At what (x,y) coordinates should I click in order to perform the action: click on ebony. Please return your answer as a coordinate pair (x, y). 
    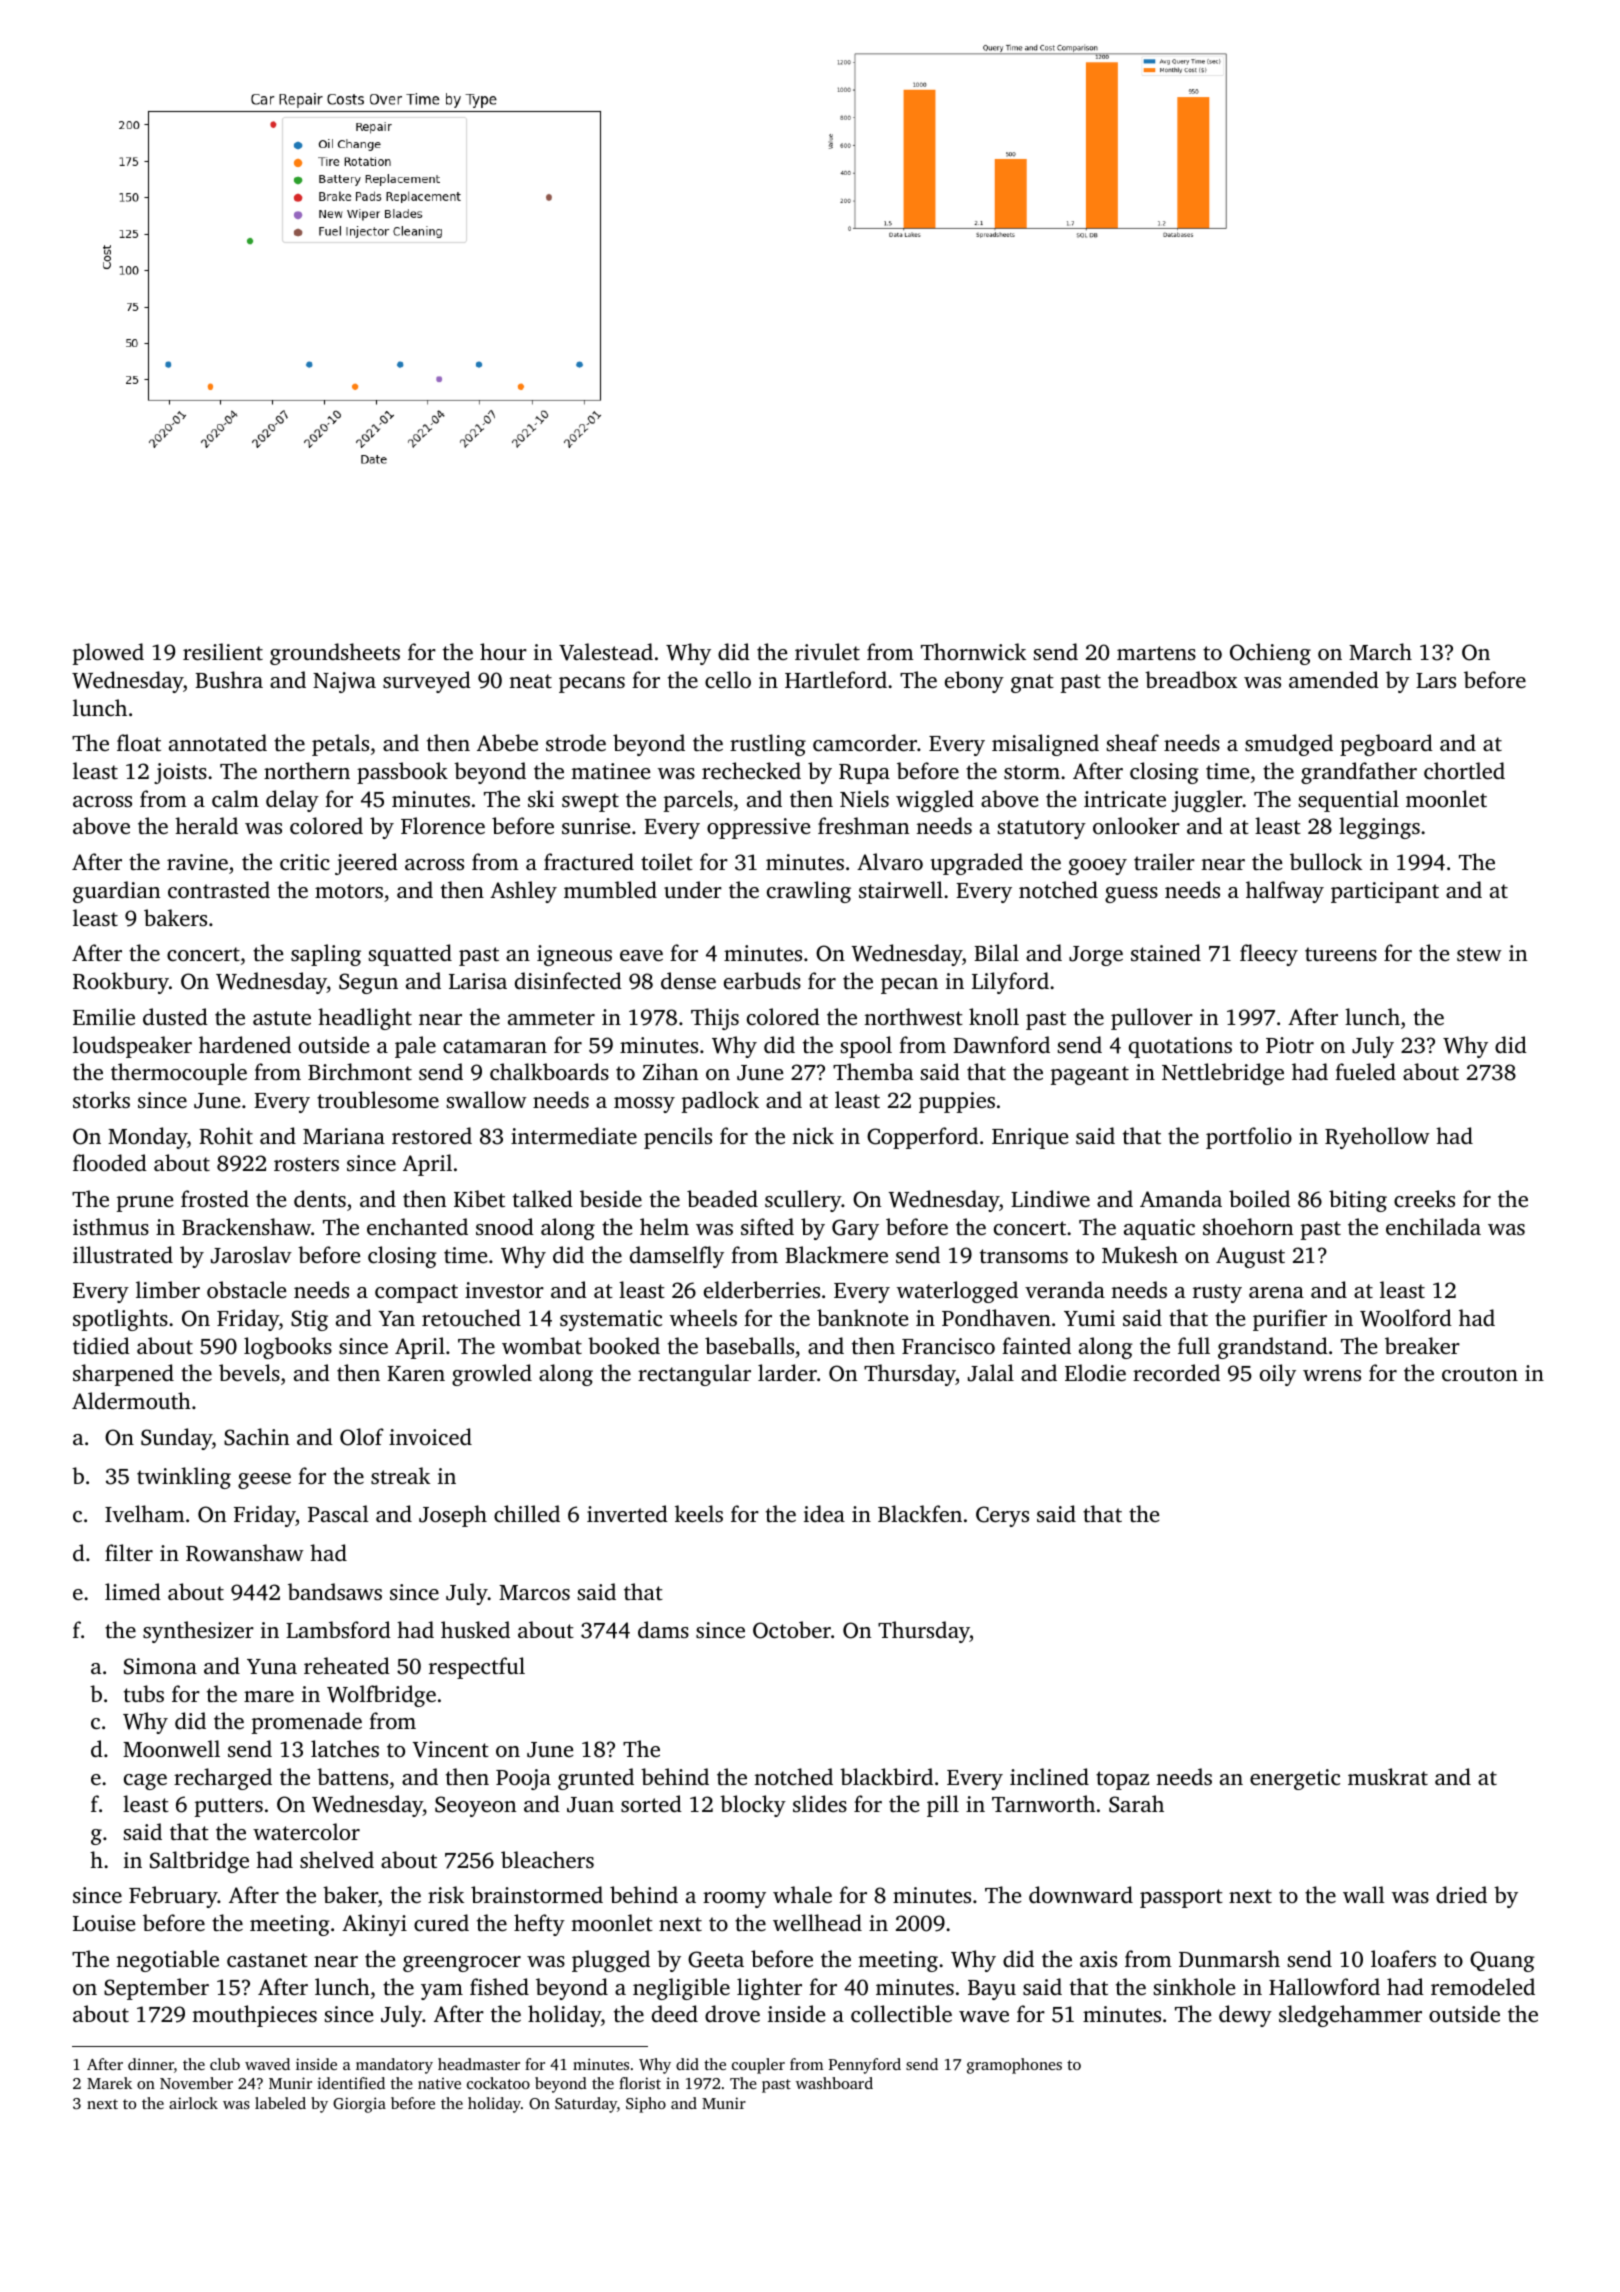
    Looking at the image, I should click on (974, 682).
